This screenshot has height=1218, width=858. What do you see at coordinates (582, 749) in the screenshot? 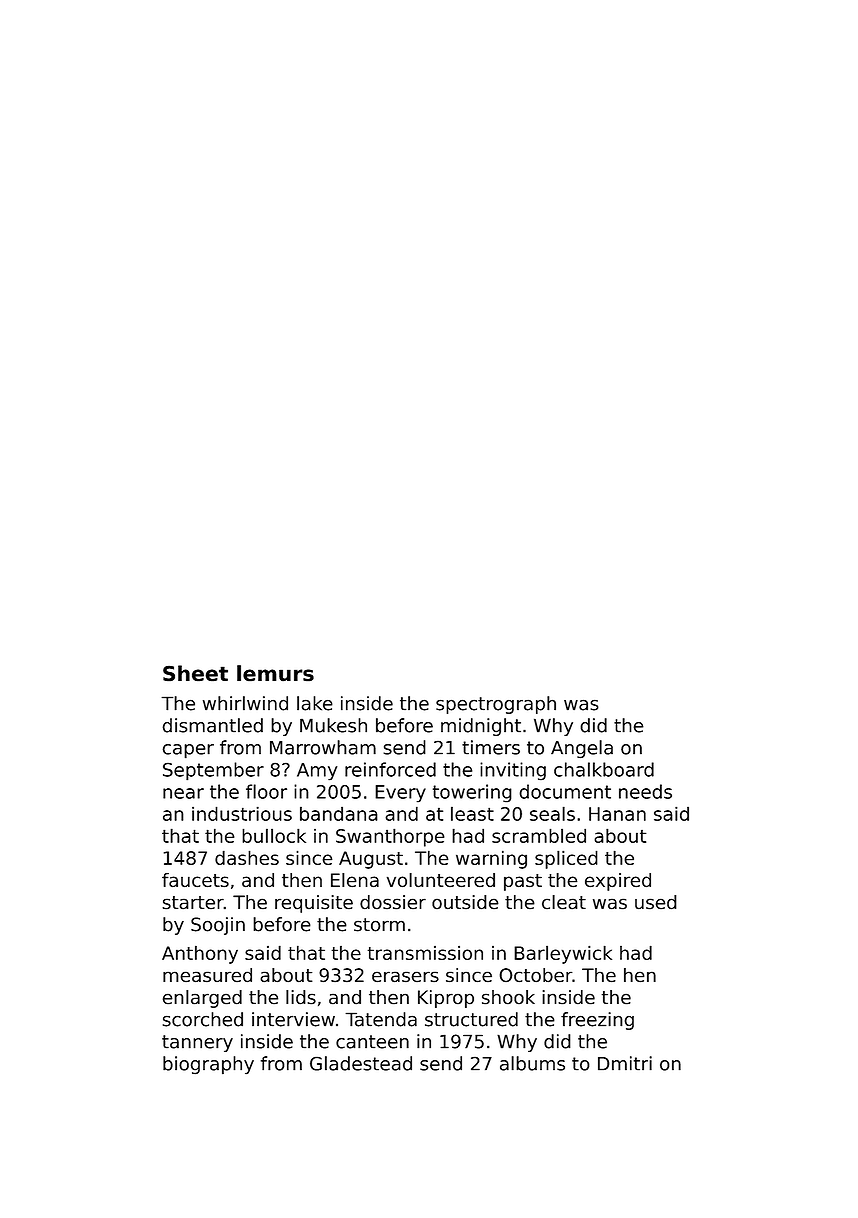
I see `Angela` at bounding box center [582, 749].
